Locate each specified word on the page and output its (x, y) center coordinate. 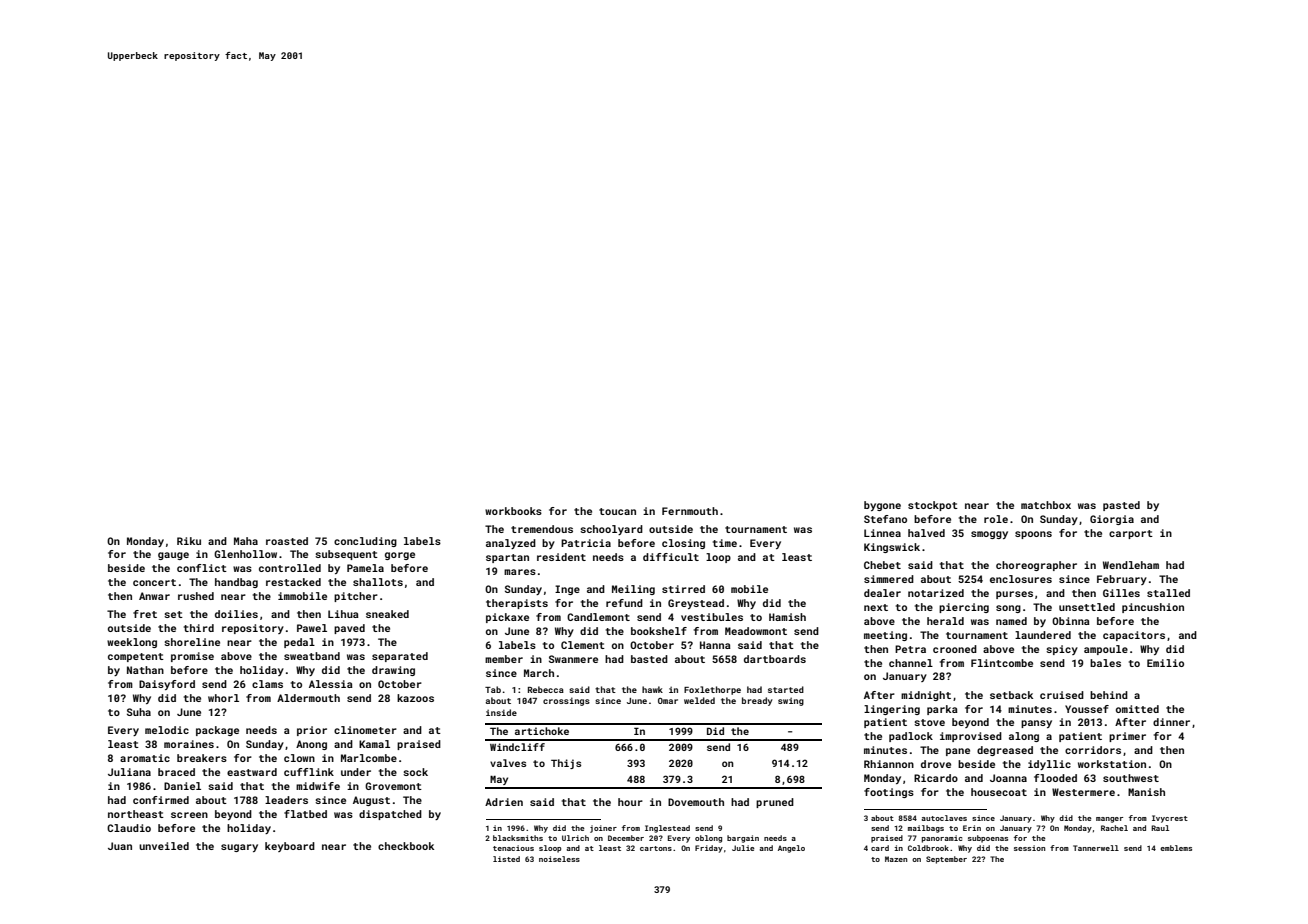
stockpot (933, 506)
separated (400, 657)
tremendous (542, 529)
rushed (196, 596)
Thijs (566, 764)
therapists (517, 604)
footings (889, 793)
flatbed (305, 814)
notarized (936, 593)
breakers (202, 758)
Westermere (1083, 792)
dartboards (775, 659)
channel (911, 663)
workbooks (513, 511)
